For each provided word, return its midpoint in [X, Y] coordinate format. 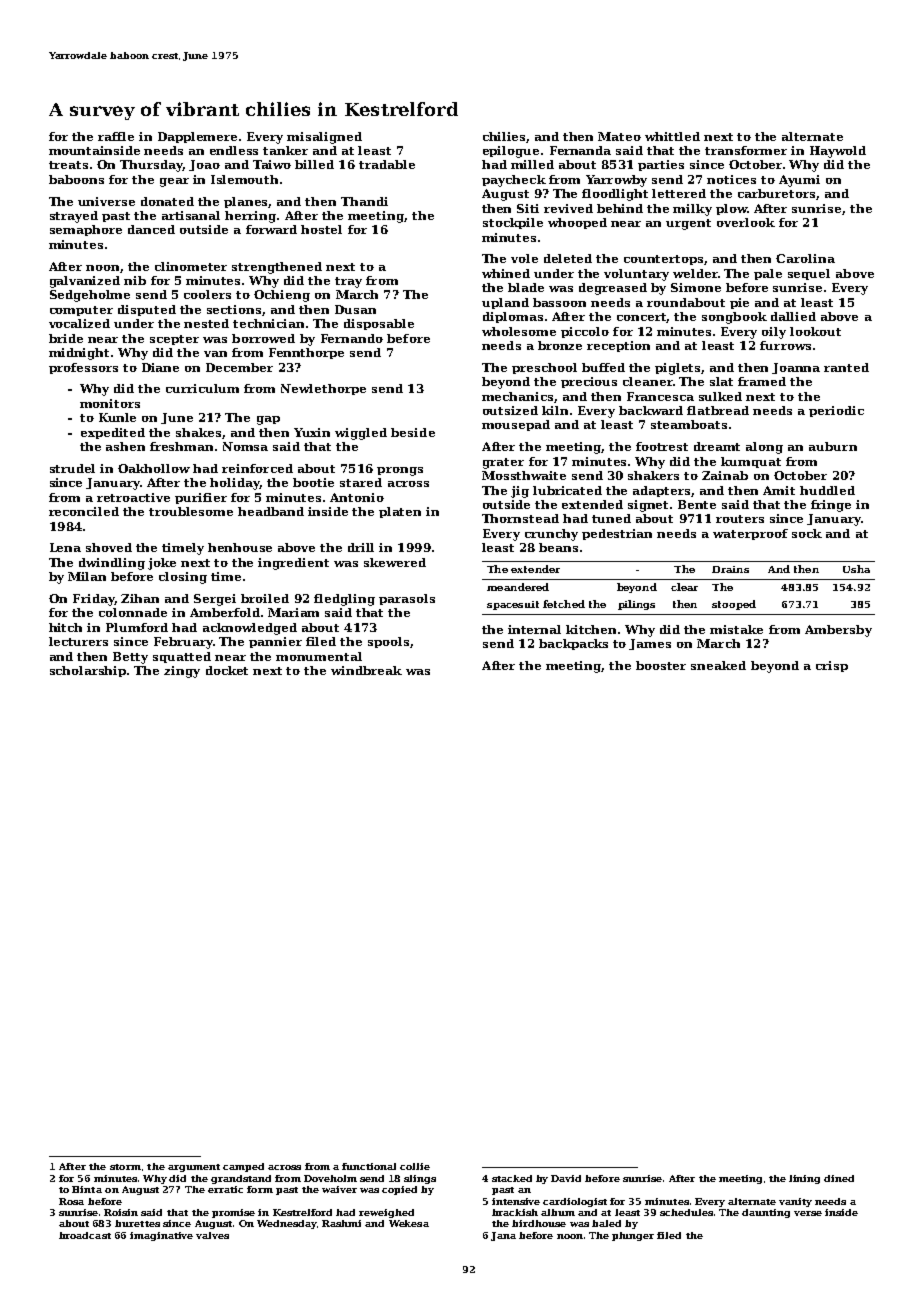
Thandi [364, 201]
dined [839, 1178]
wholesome [519, 331]
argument [194, 1168]
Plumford [137, 627]
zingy [182, 672]
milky [692, 210]
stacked [512, 1178]
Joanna [796, 368]
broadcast [85, 1235]
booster [661, 665]
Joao [204, 165]
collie [415, 1166]
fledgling [344, 600]
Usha [856, 569]
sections [234, 309]
